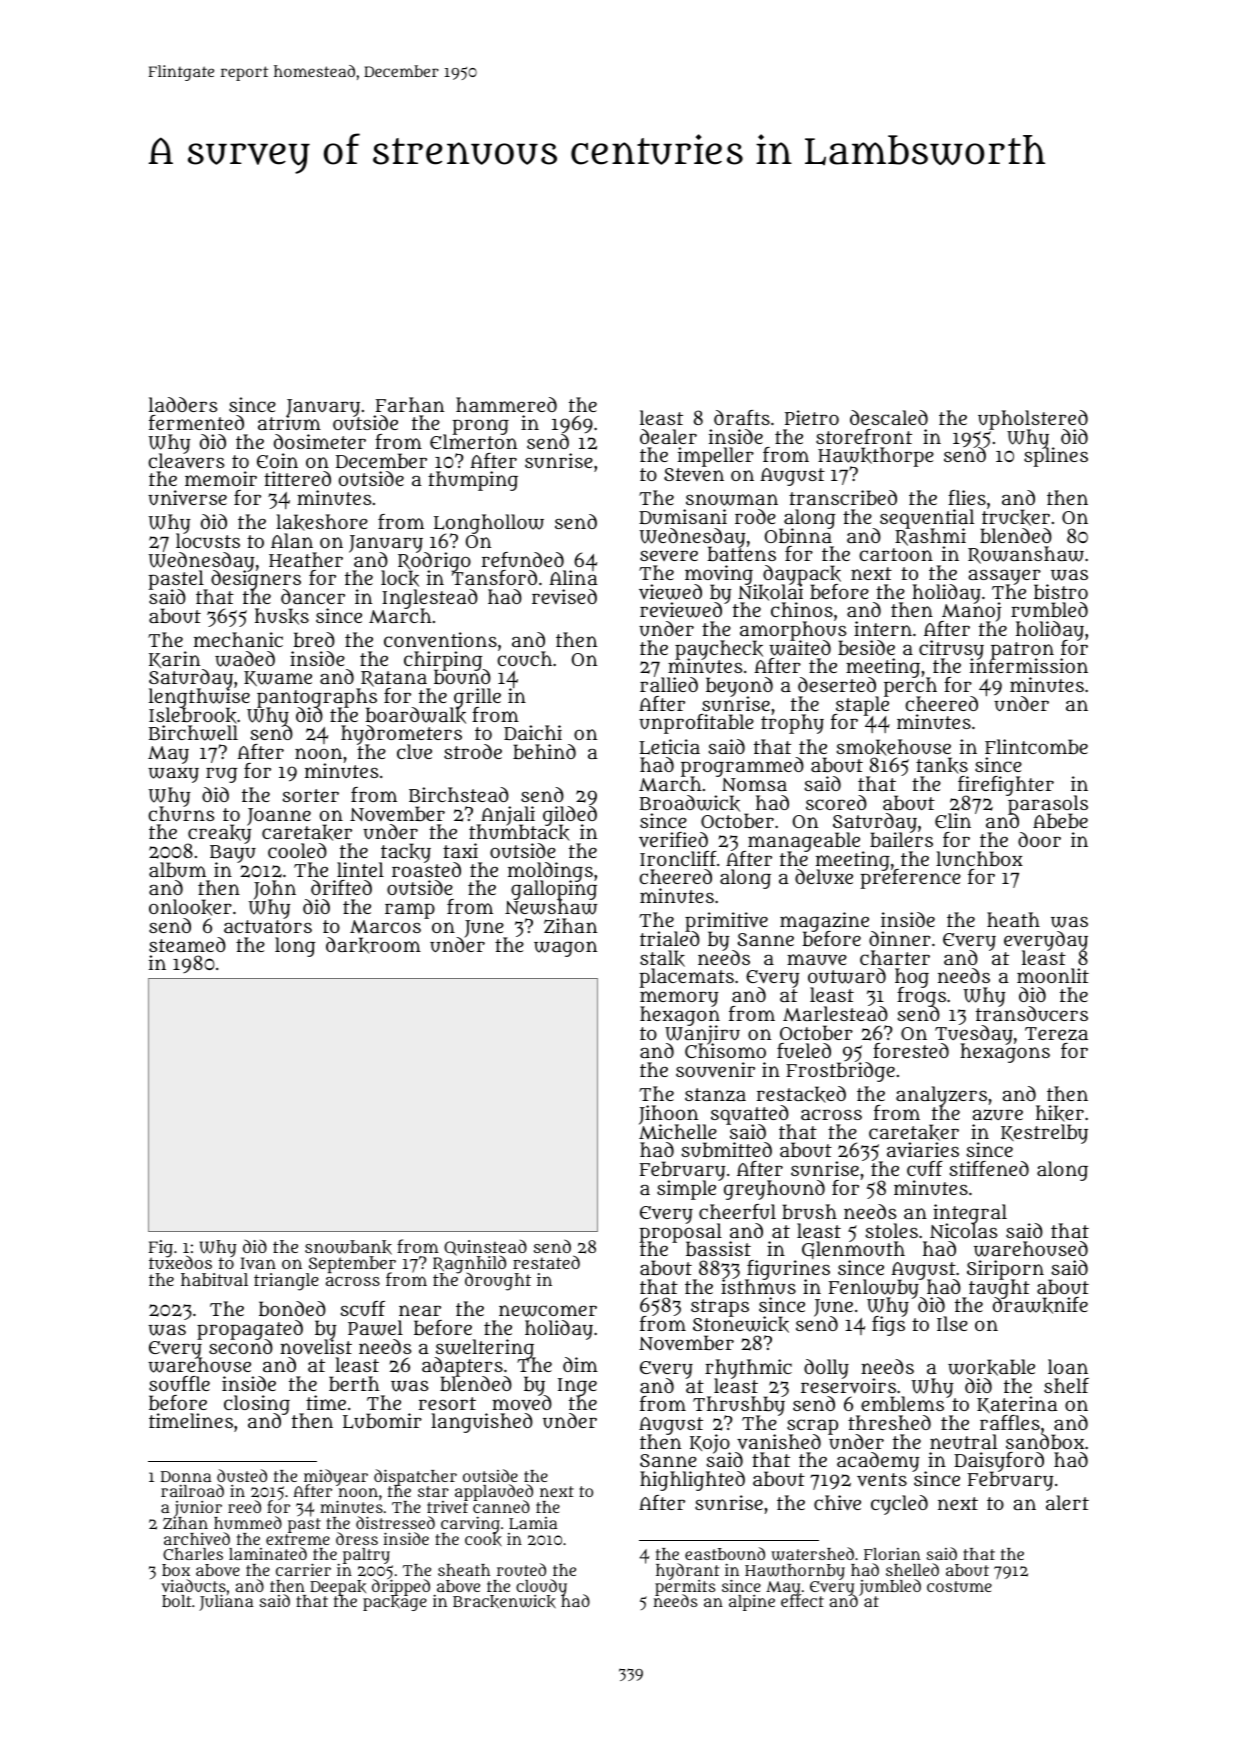  I want to click on drought, so click(498, 1282).
